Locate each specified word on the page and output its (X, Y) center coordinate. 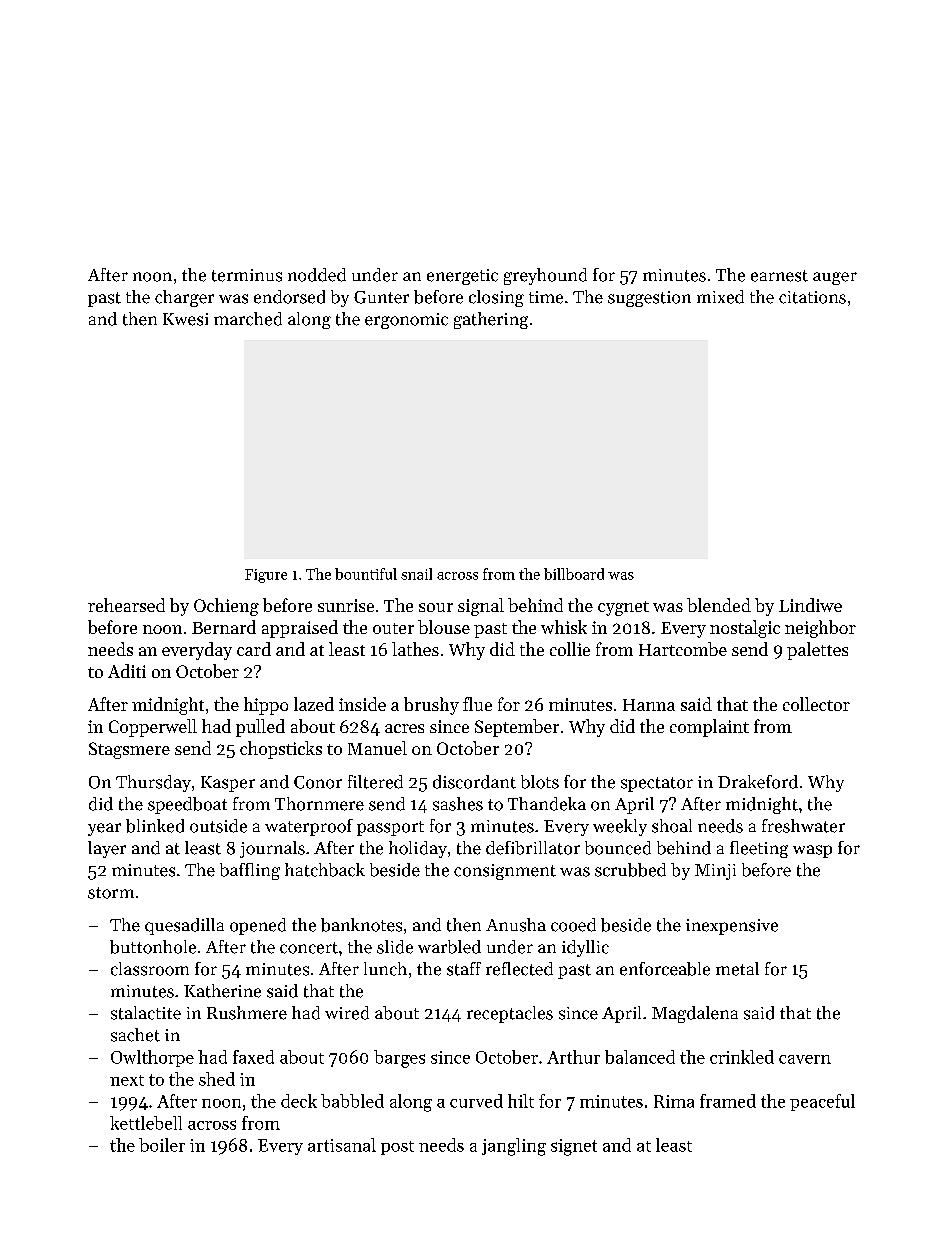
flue (477, 704)
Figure (266, 576)
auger (835, 278)
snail (416, 574)
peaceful (822, 1102)
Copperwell (153, 728)
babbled (352, 1101)
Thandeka (547, 804)
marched (248, 319)
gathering (491, 320)
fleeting (759, 849)
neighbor (820, 629)
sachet (135, 1035)
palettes (817, 651)
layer (107, 849)
